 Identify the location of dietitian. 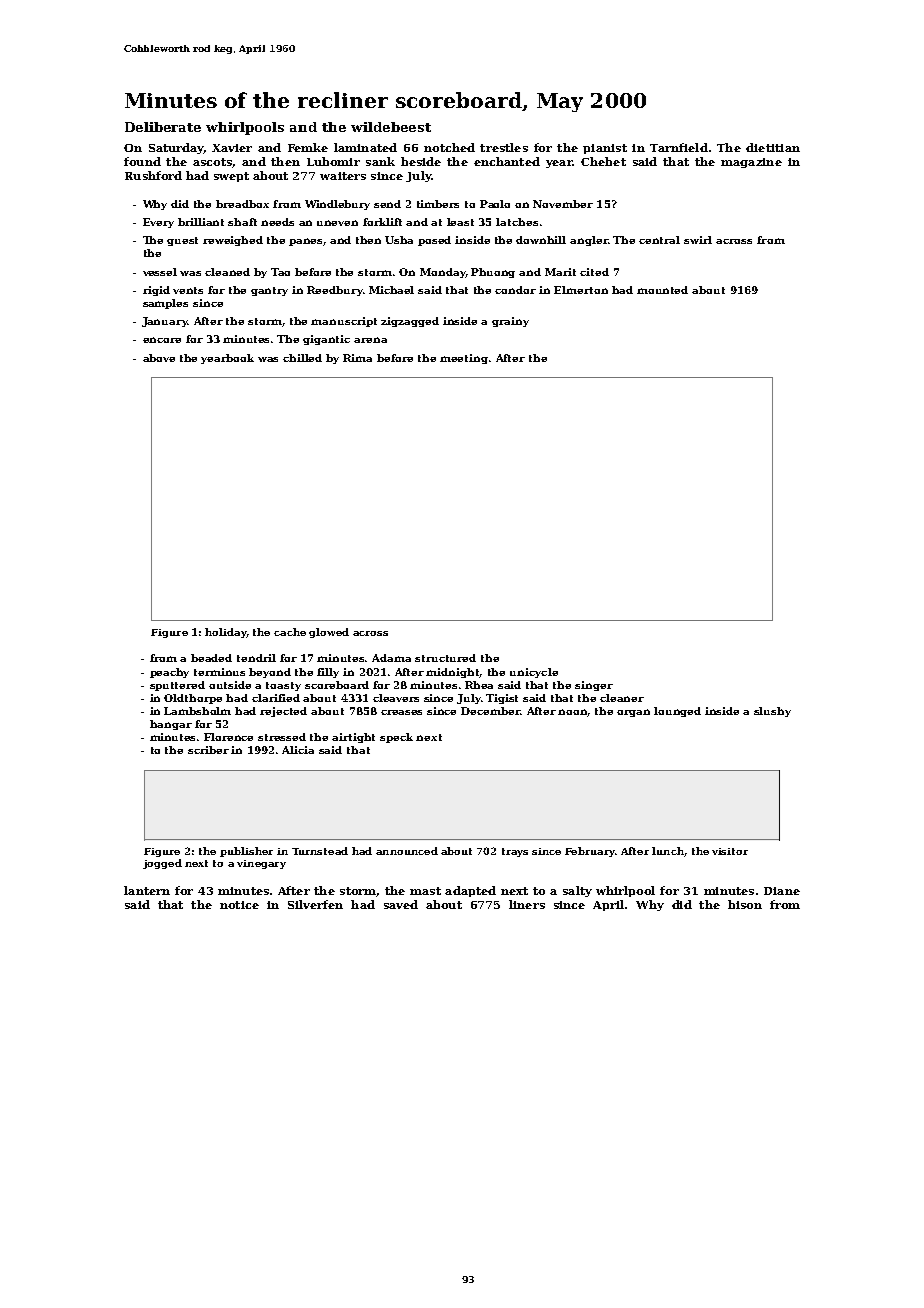
(773, 147).
